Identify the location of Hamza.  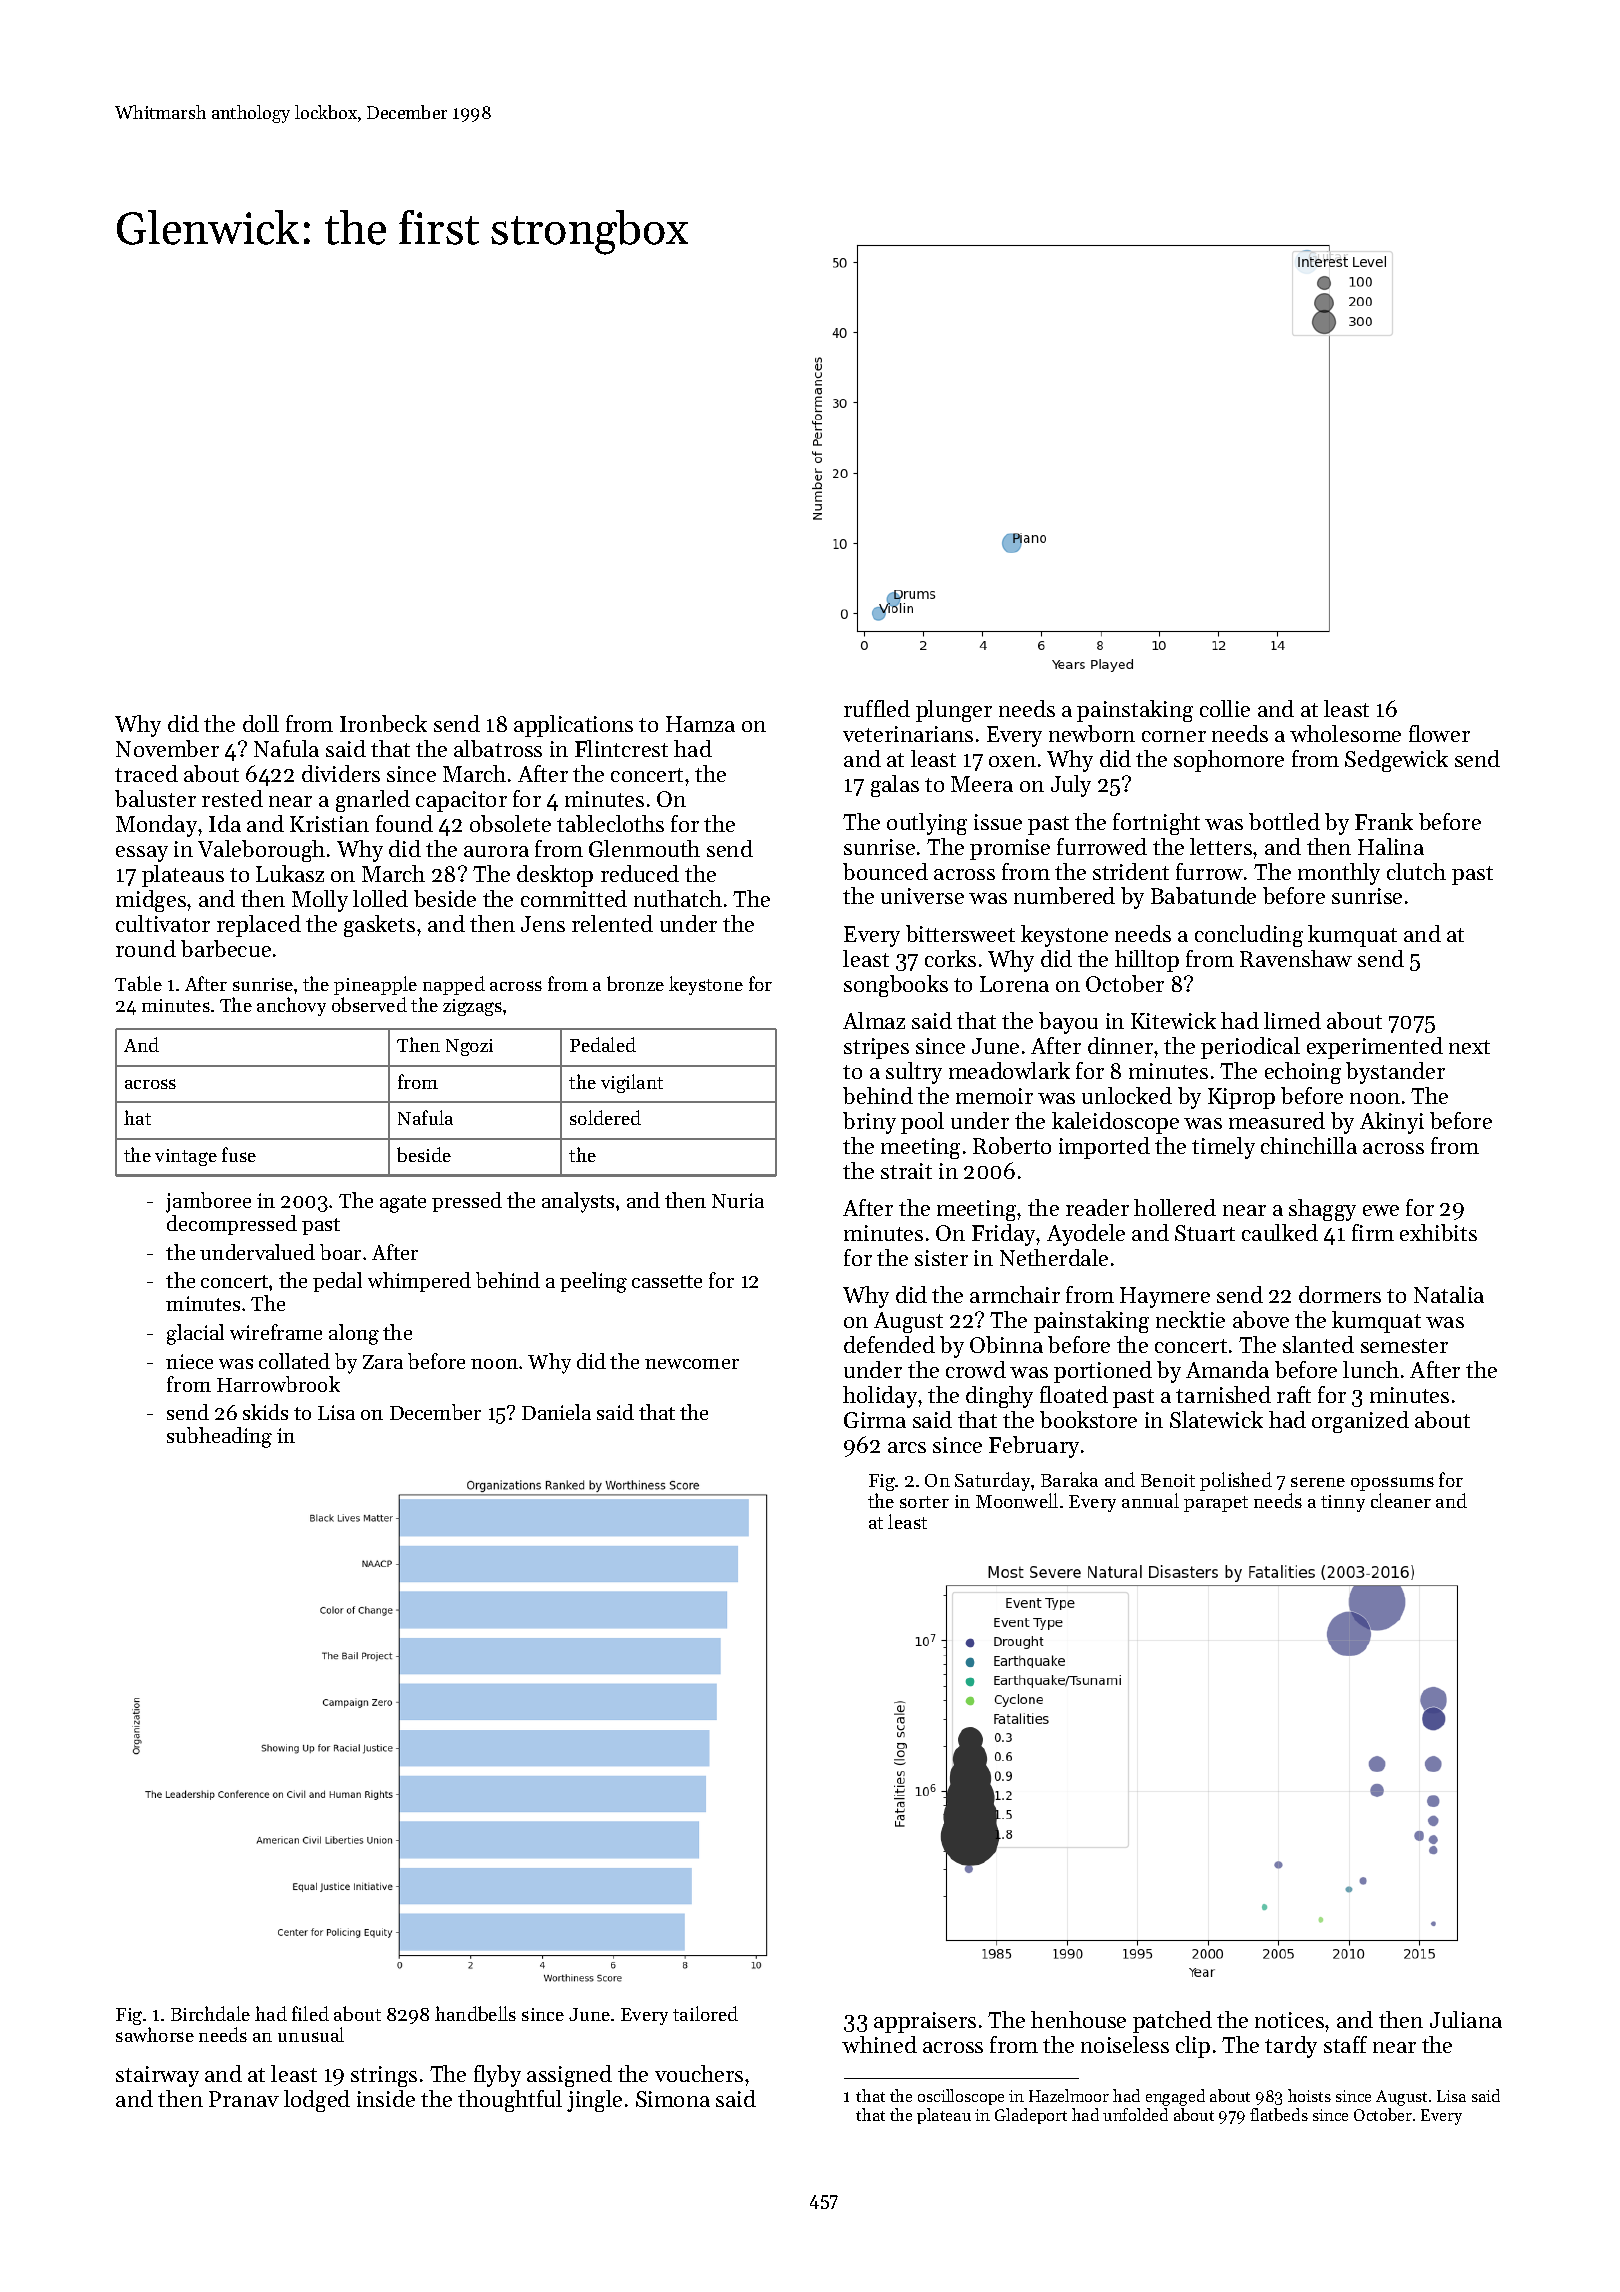
(700, 724).
